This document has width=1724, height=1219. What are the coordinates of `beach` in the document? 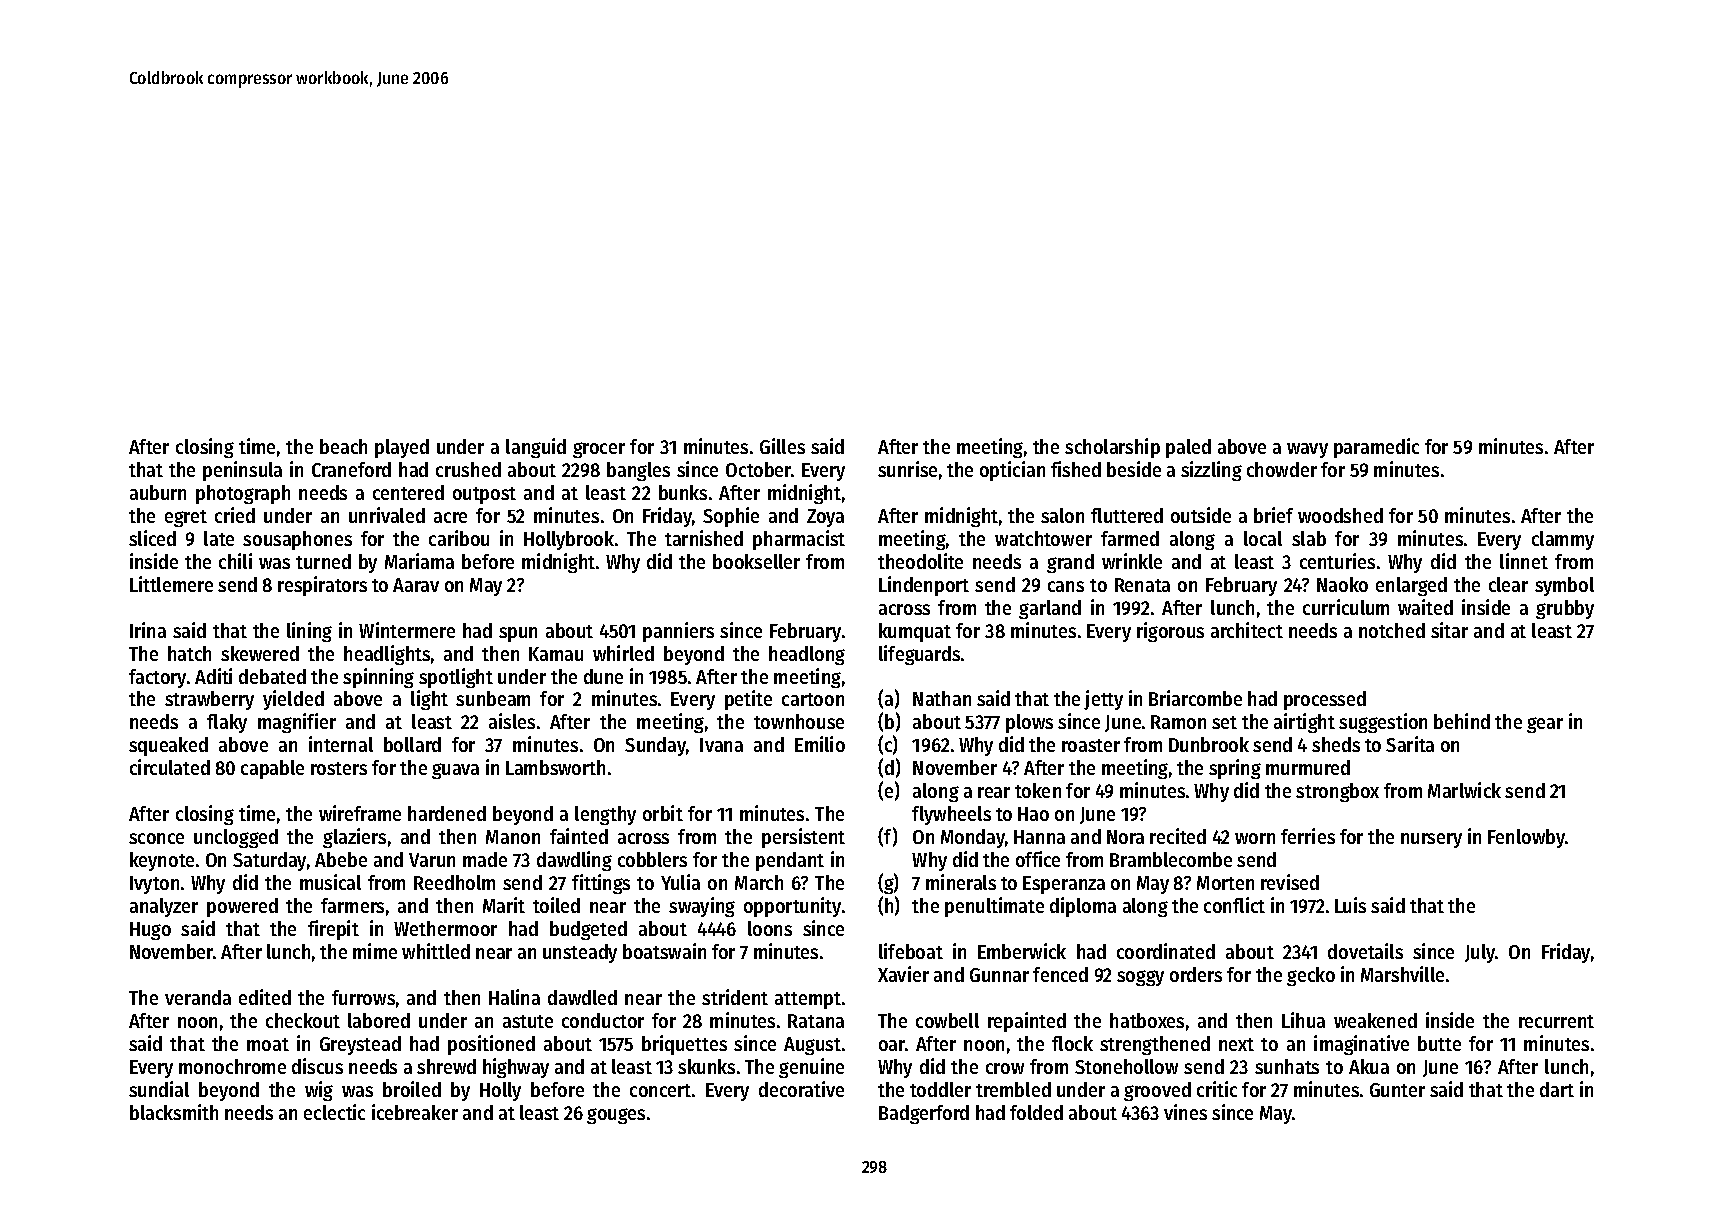 It's located at (343, 446).
